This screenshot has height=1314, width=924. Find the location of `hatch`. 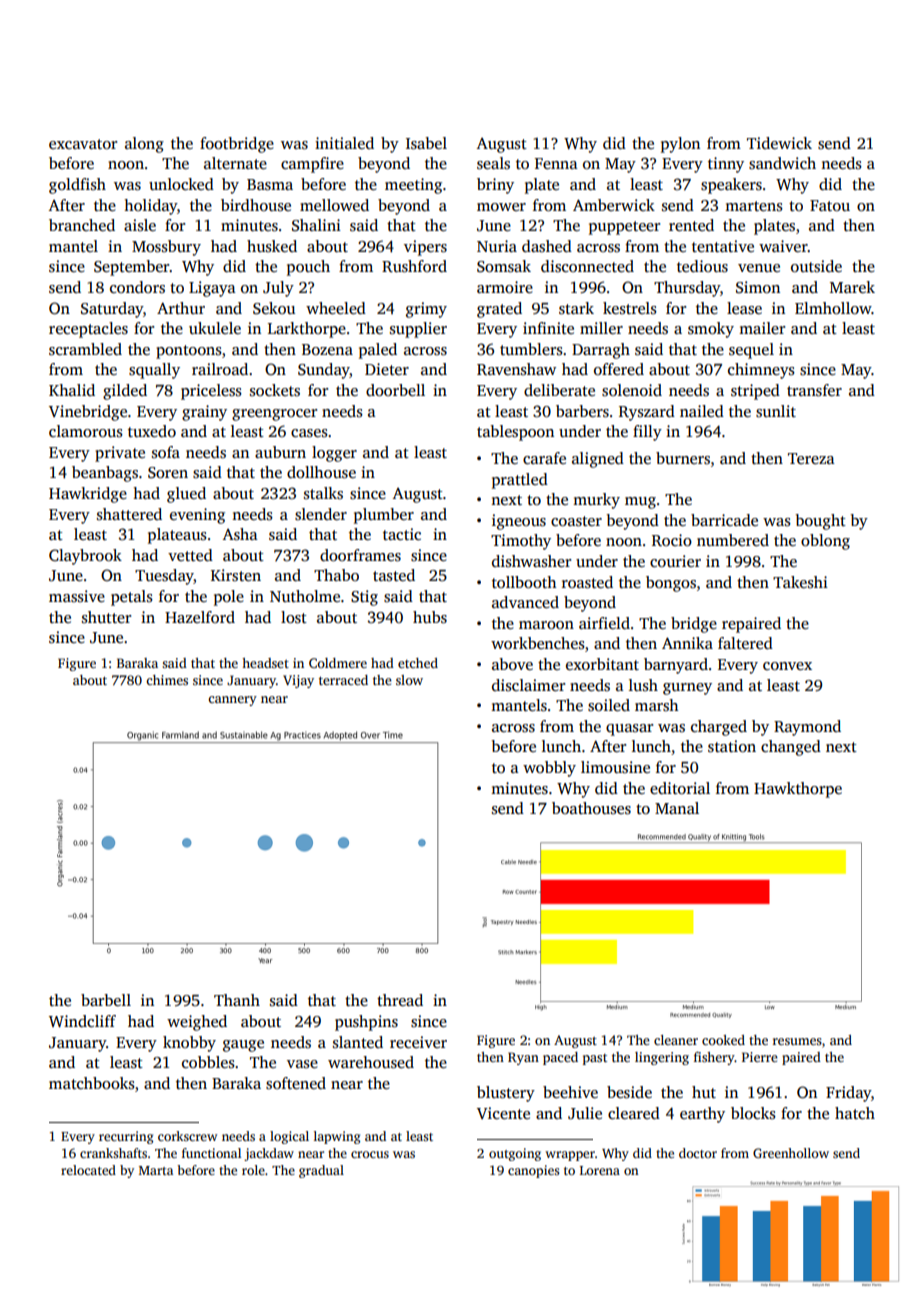

hatch is located at coordinates (855, 1113).
